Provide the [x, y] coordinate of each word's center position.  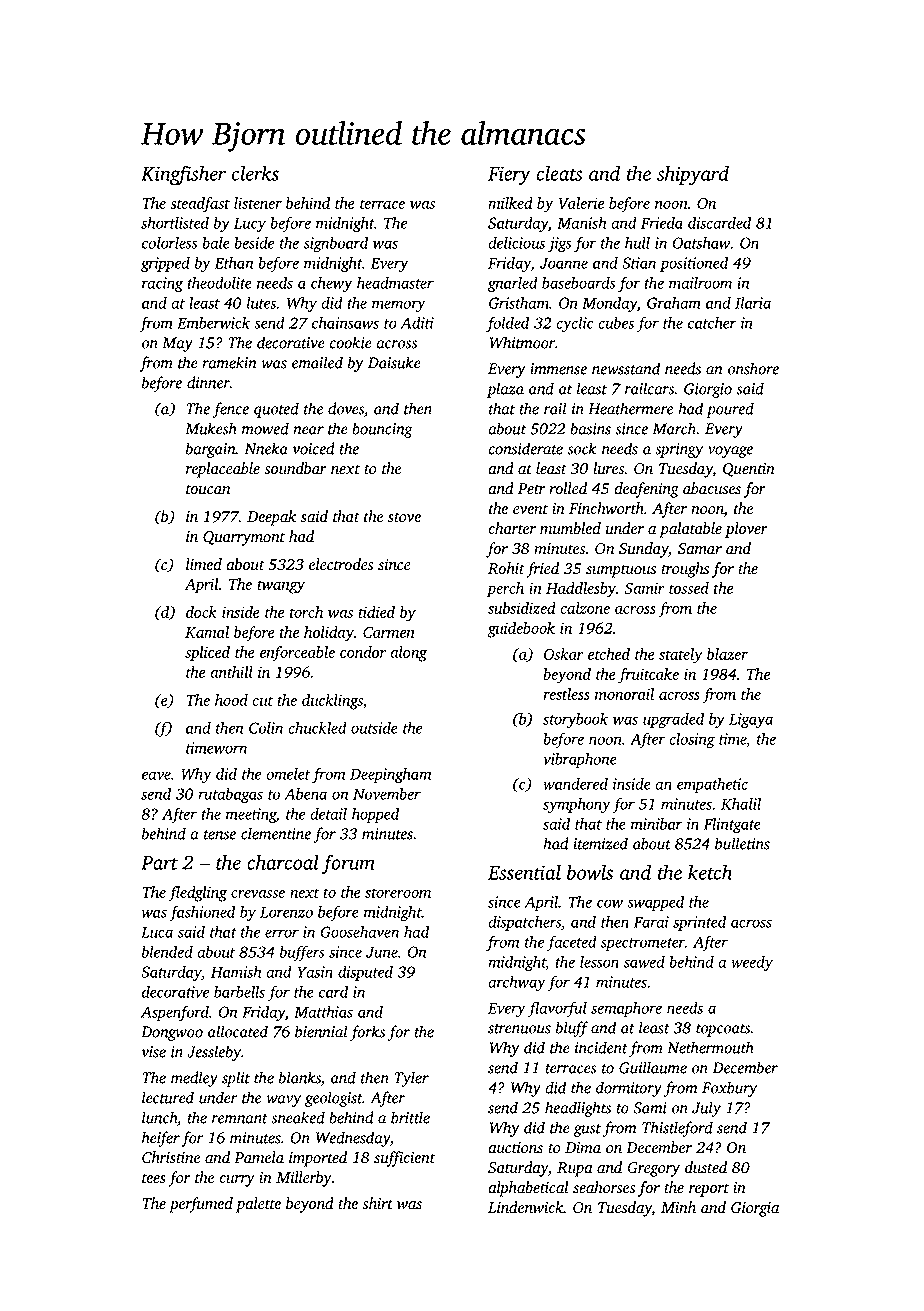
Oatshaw [701, 243]
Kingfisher [183, 175]
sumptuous [621, 571]
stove [404, 518]
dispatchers [524, 923]
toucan [208, 490]
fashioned [202, 913]
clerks [255, 173]
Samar [700, 549]
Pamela [259, 1157]
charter [512, 528]
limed [204, 564]
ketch [710, 872]
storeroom [398, 893]
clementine [276, 833]
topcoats [723, 1030]
